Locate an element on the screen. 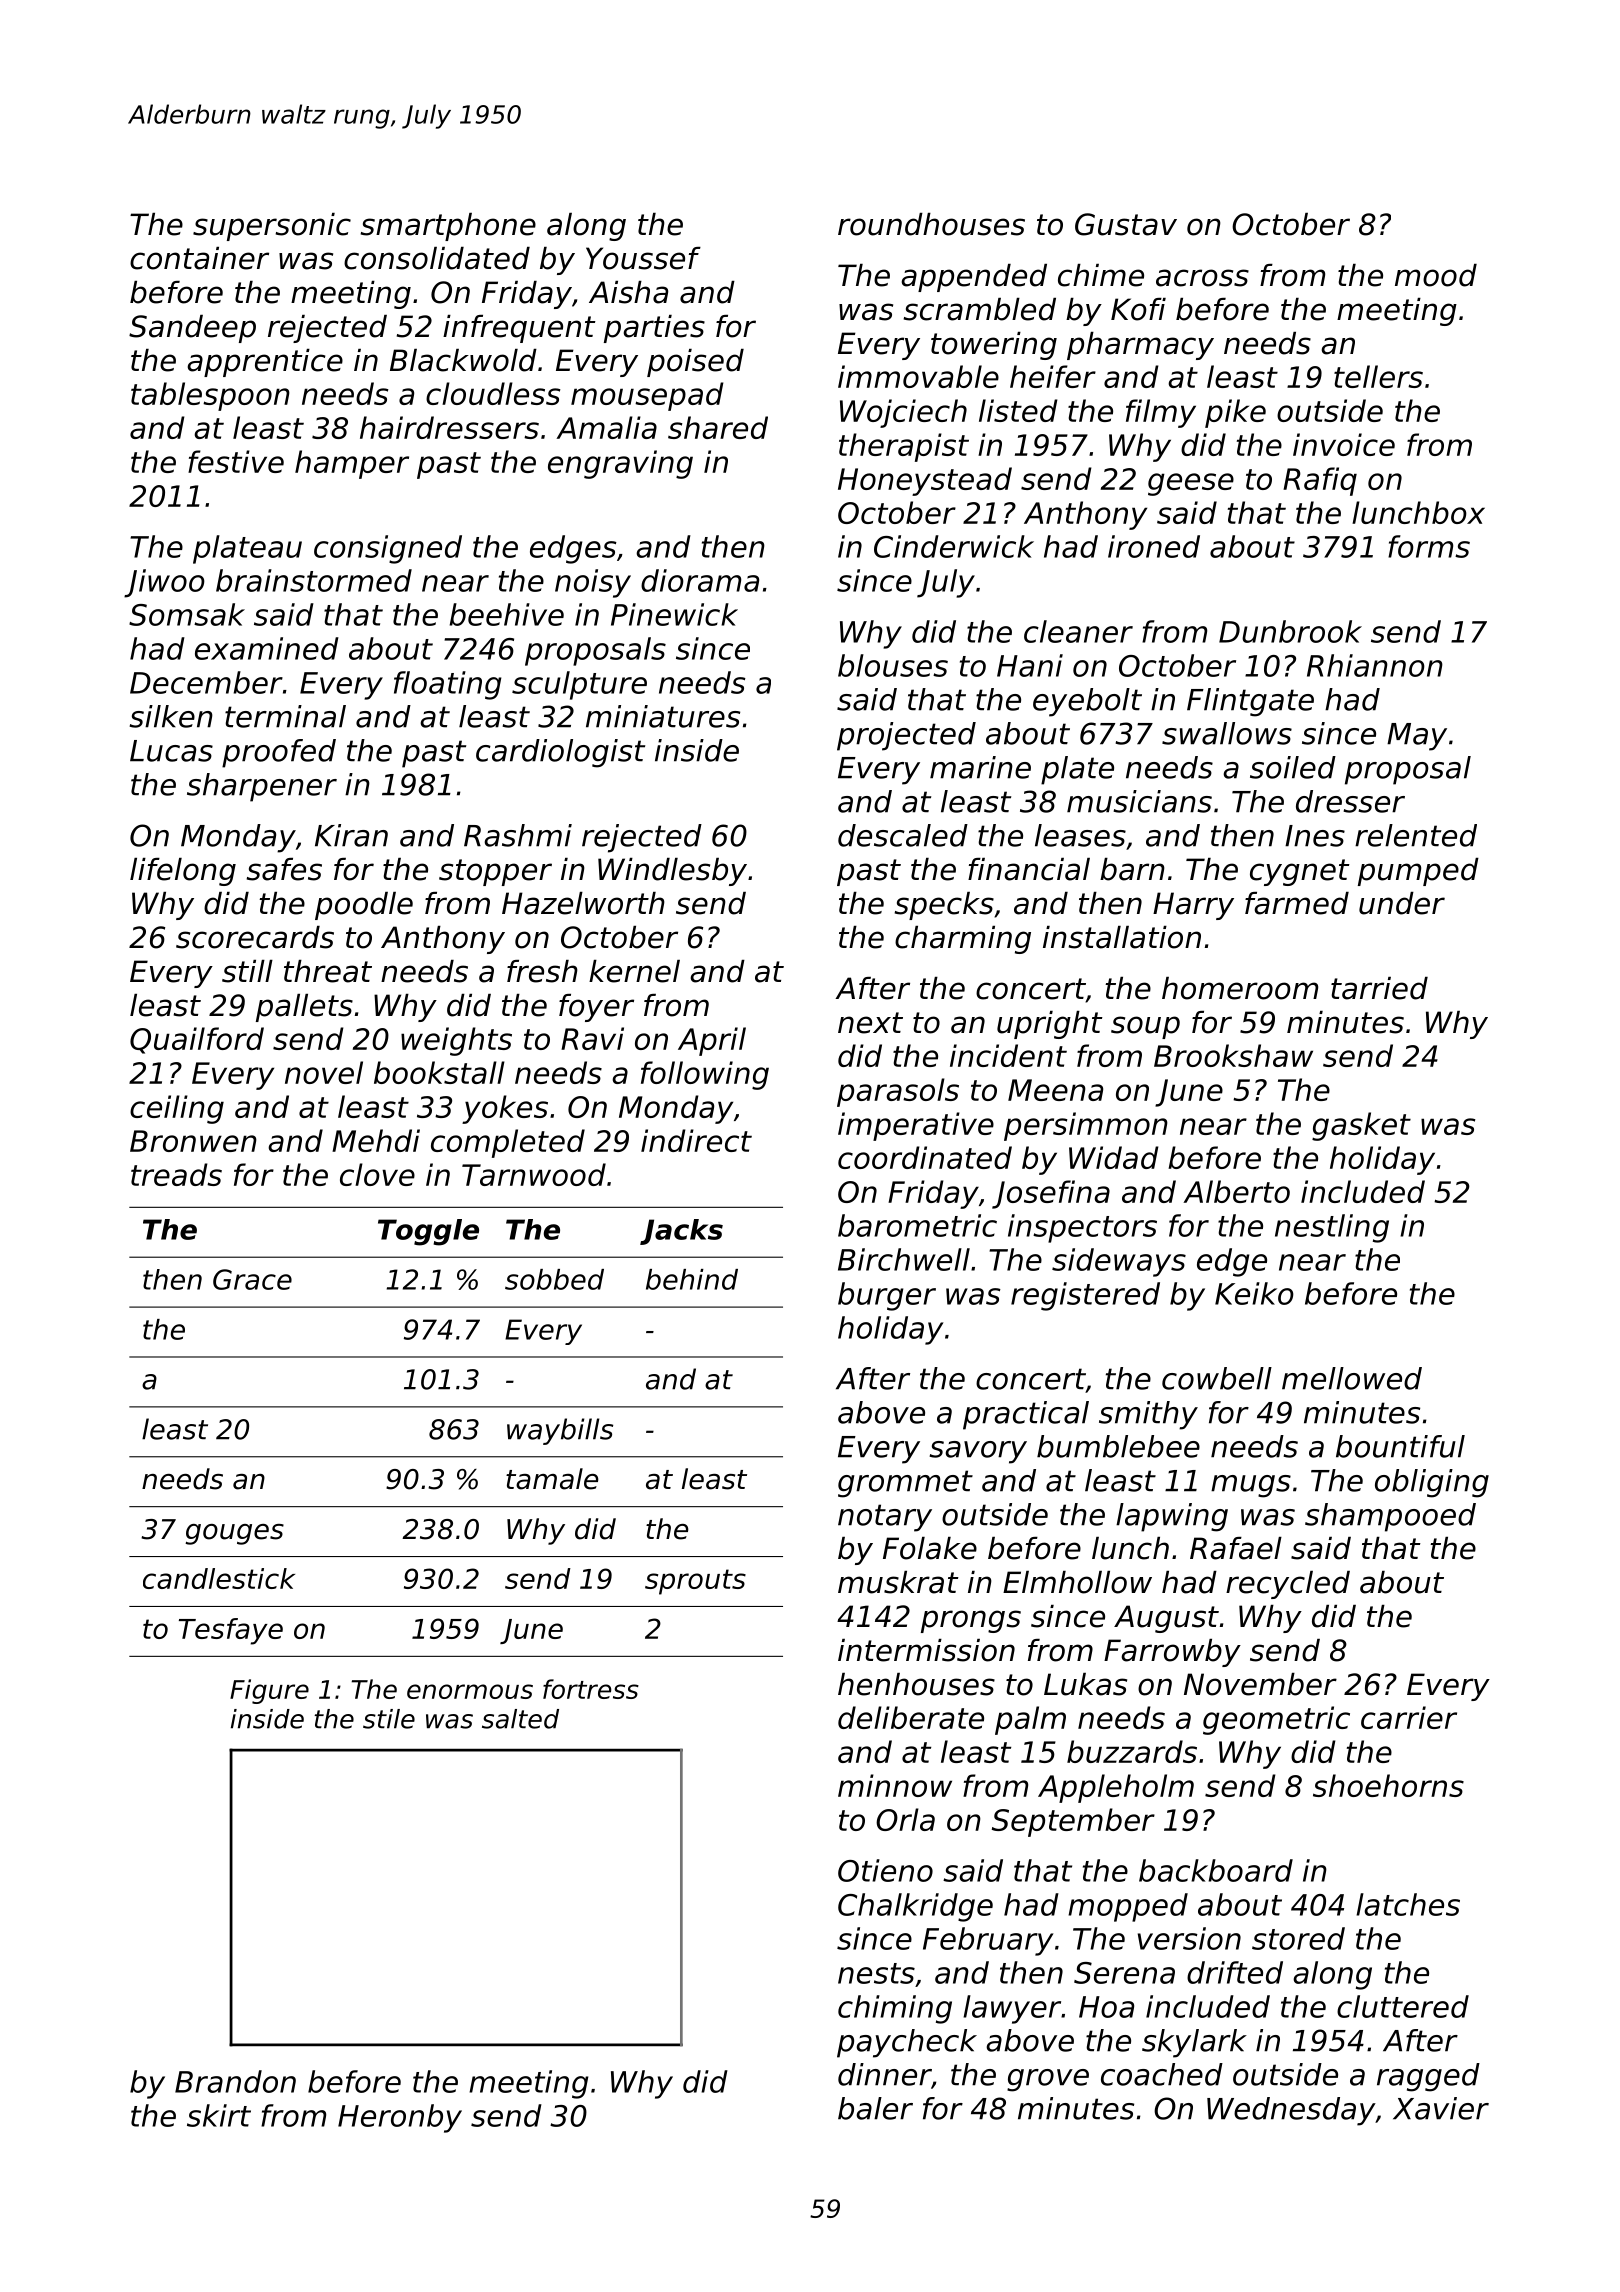  consolidated is located at coordinates (437, 258).
